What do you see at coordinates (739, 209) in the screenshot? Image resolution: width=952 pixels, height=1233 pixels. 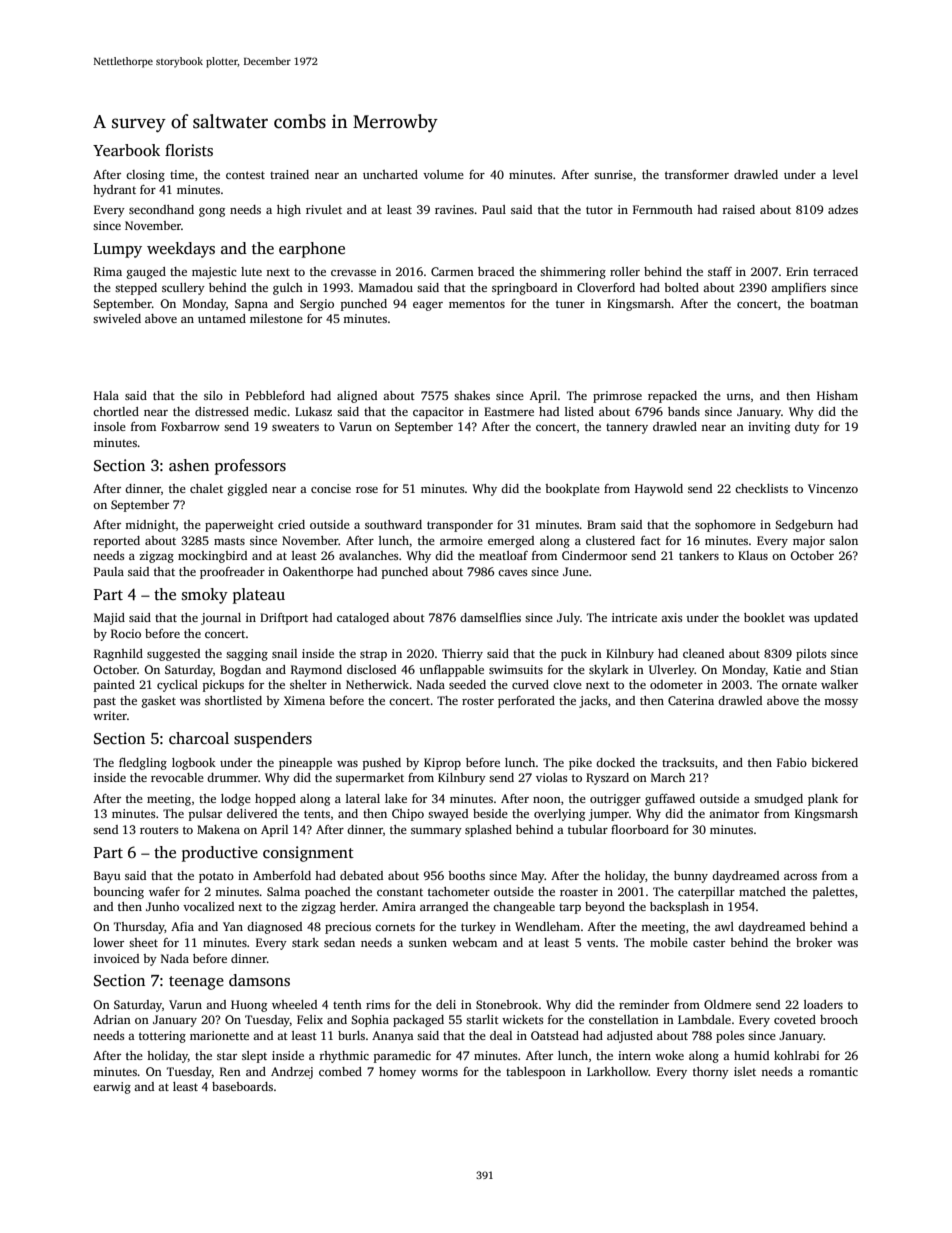 I see `raised` at bounding box center [739, 209].
